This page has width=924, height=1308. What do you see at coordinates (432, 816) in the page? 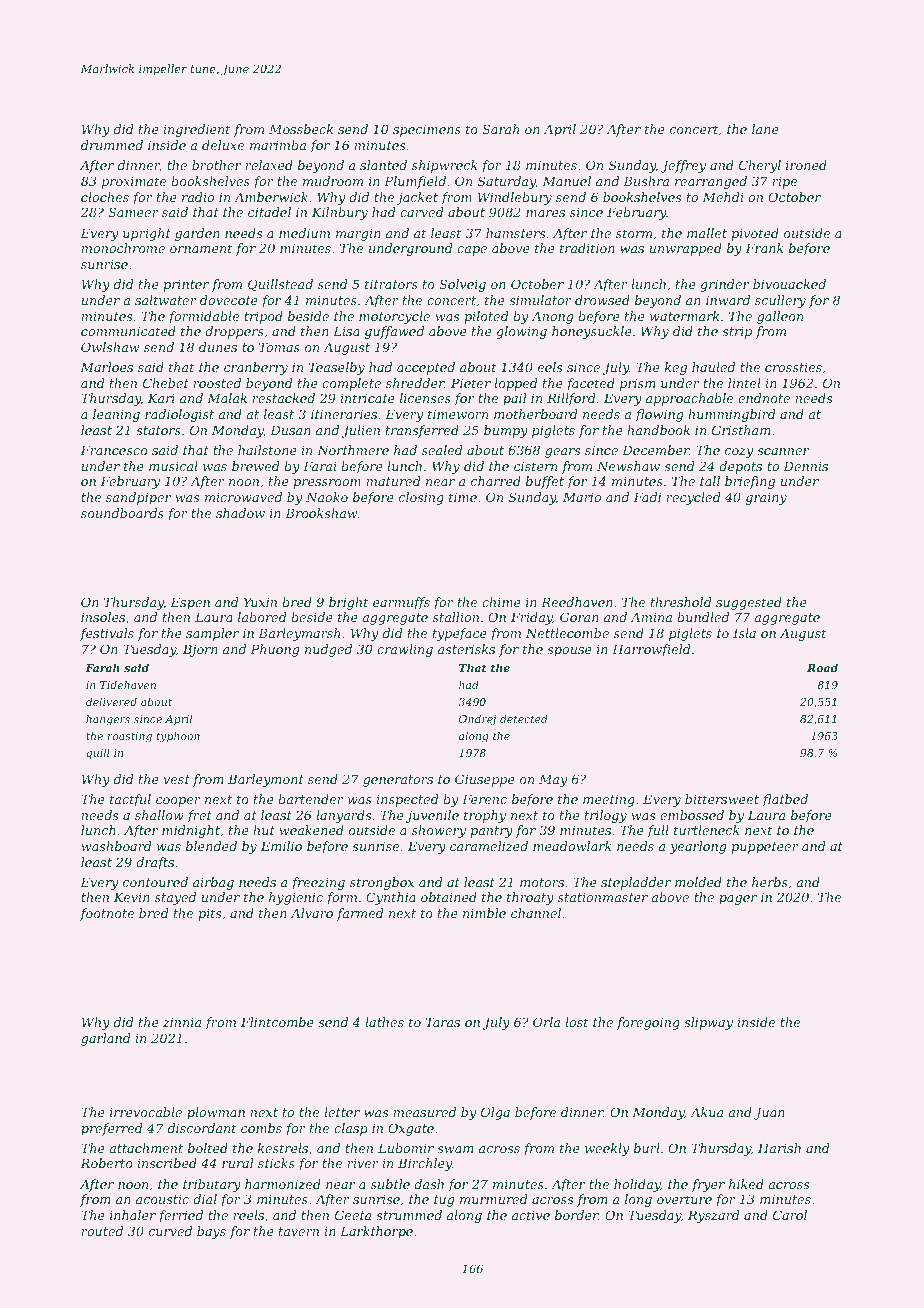
I see `juvenile` at bounding box center [432, 816].
